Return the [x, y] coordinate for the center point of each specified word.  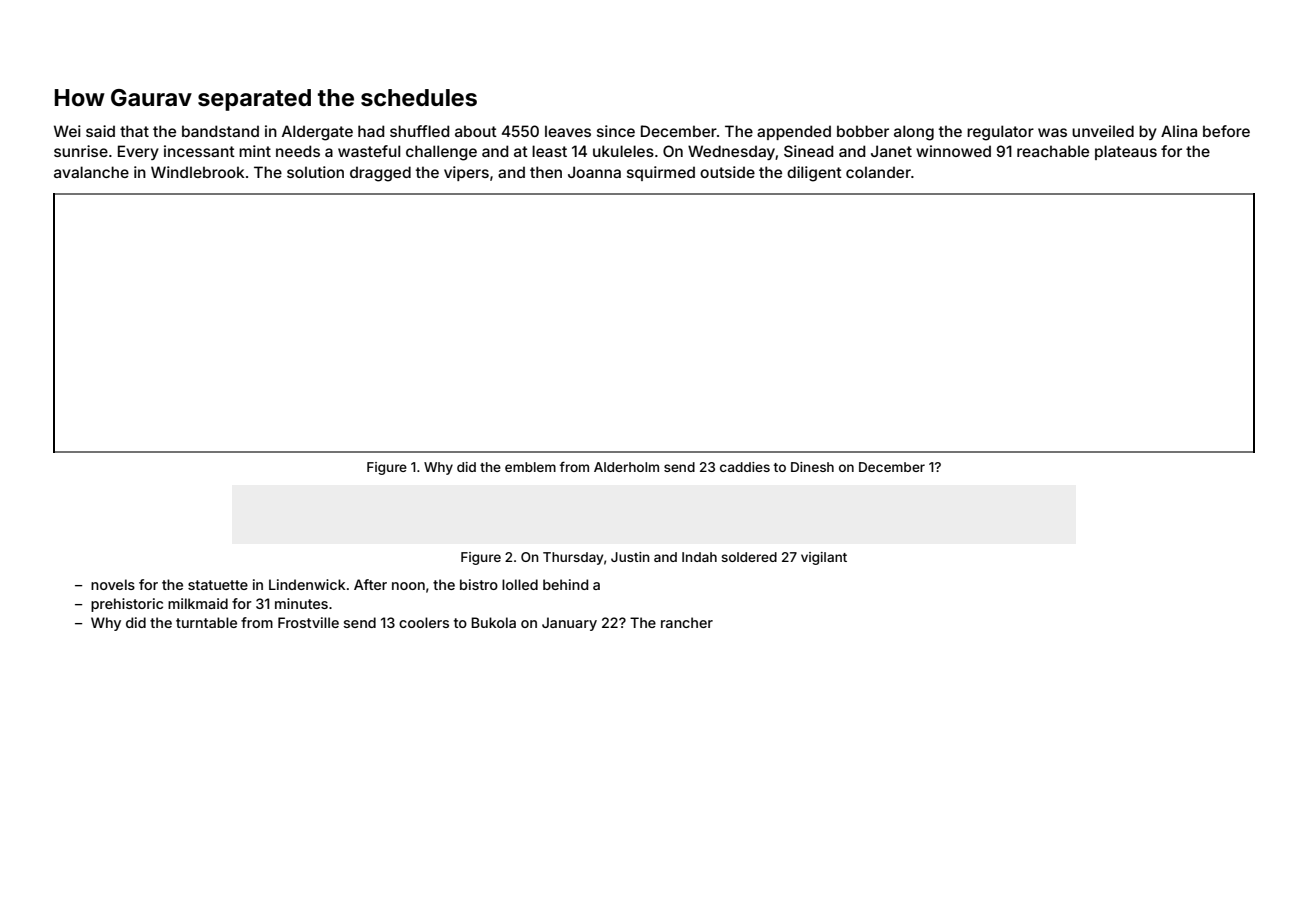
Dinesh [812, 467]
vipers [466, 173]
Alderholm [626, 467]
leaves [568, 131]
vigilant [824, 558]
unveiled [1103, 131]
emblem [530, 467]
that [134, 131]
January [569, 624]
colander [878, 172]
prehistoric [127, 605]
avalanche [91, 172]
